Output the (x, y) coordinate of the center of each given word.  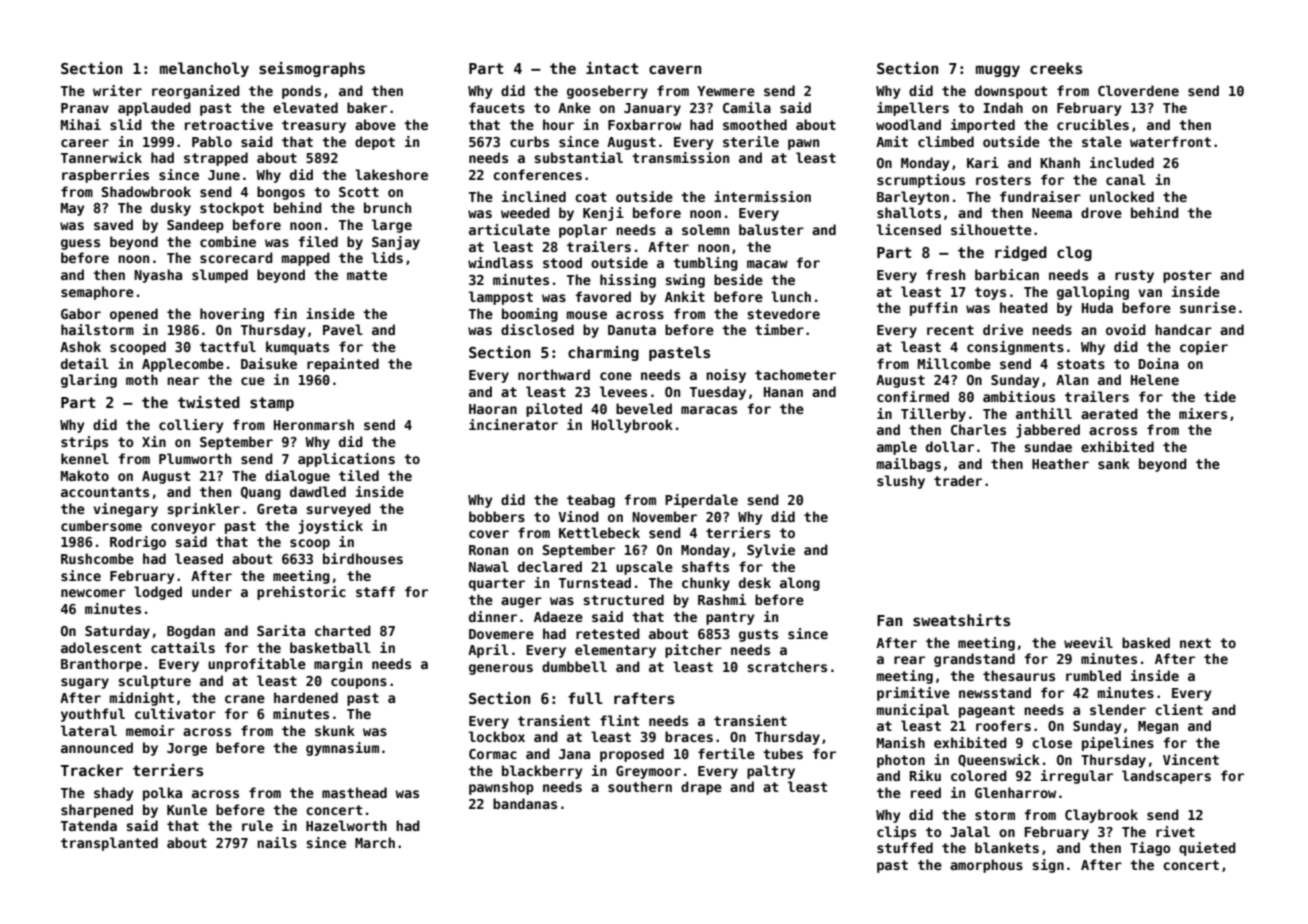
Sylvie (771, 551)
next (1195, 643)
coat (591, 197)
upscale (644, 568)
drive (1003, 329)
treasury (314, 126)
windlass (500, 262)
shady (113, 794)
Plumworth (195, 458)
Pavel (343, 329)
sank (1114, 463)
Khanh (1060, 162)
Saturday (117, 632)
